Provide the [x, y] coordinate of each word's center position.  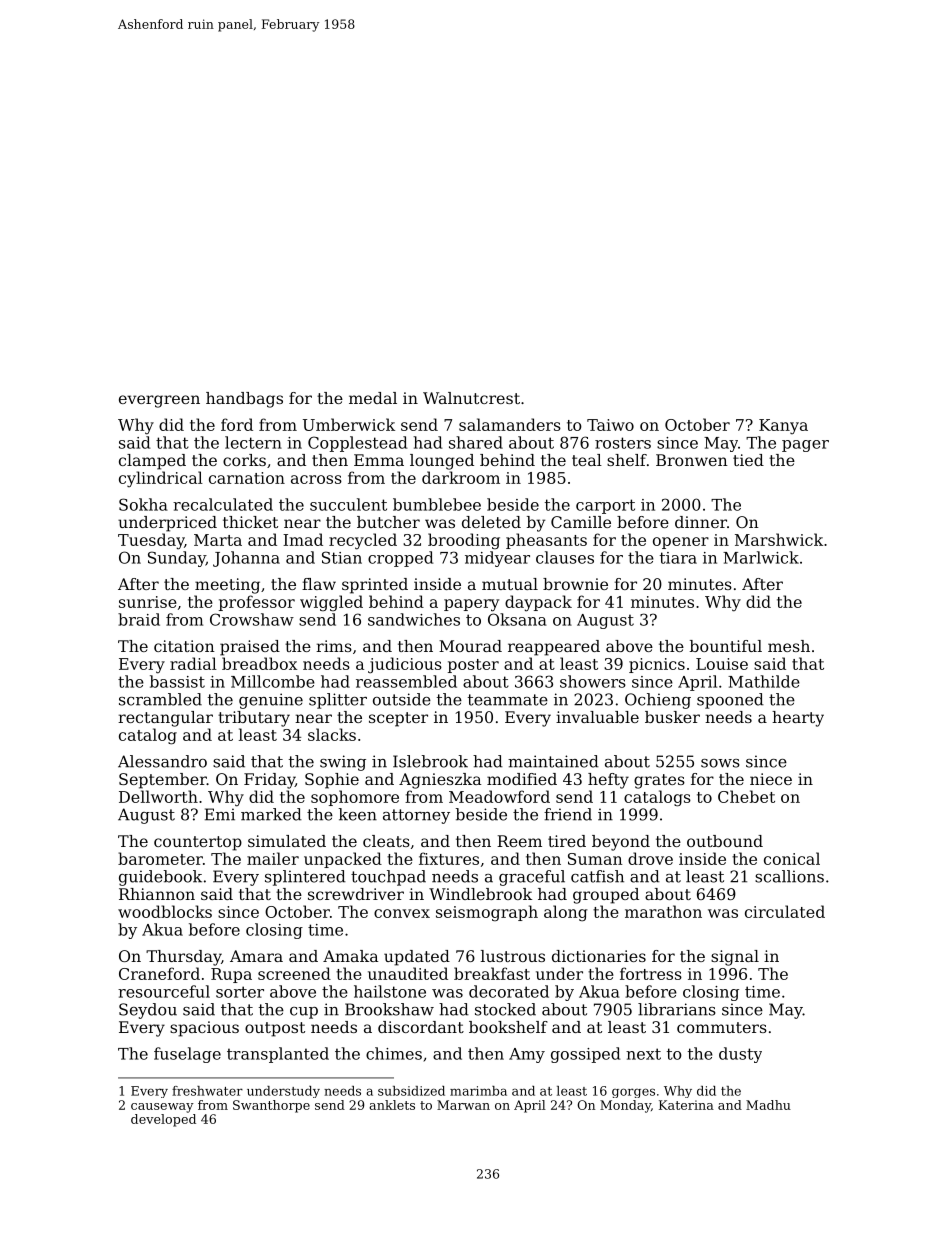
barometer [160, 858]
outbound [725, 841]
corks [244, 460]
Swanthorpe [271, 1106]
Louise [722, 664]
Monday [625, 1106]
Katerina [686, 1105]
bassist [177, 681]
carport [605, 506]
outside [402, 699]
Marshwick [779, 539]
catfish [597, 876]
